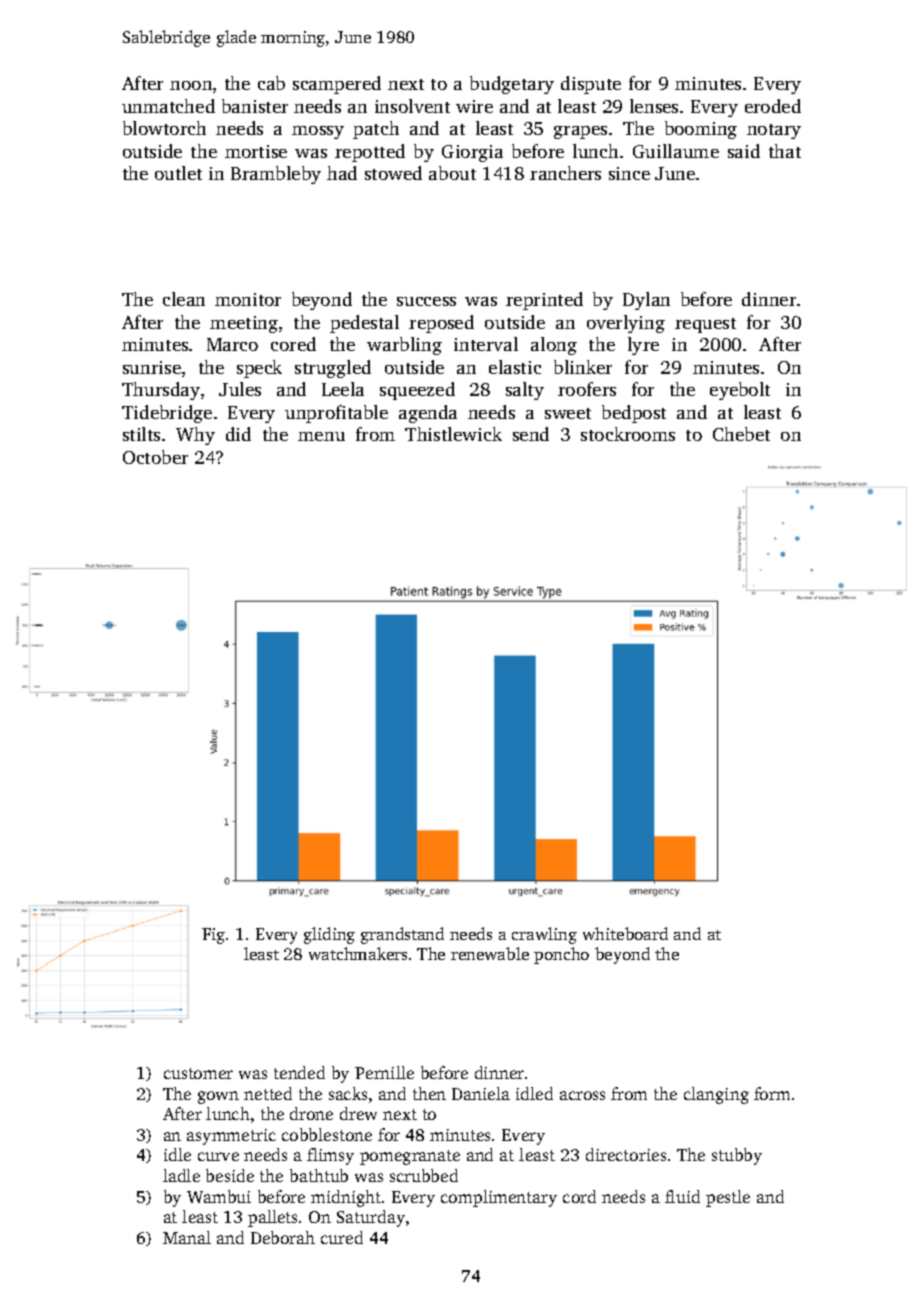  Describe the element at coordinates (625, 933) in the document. I see `whiteboard` at that location.
